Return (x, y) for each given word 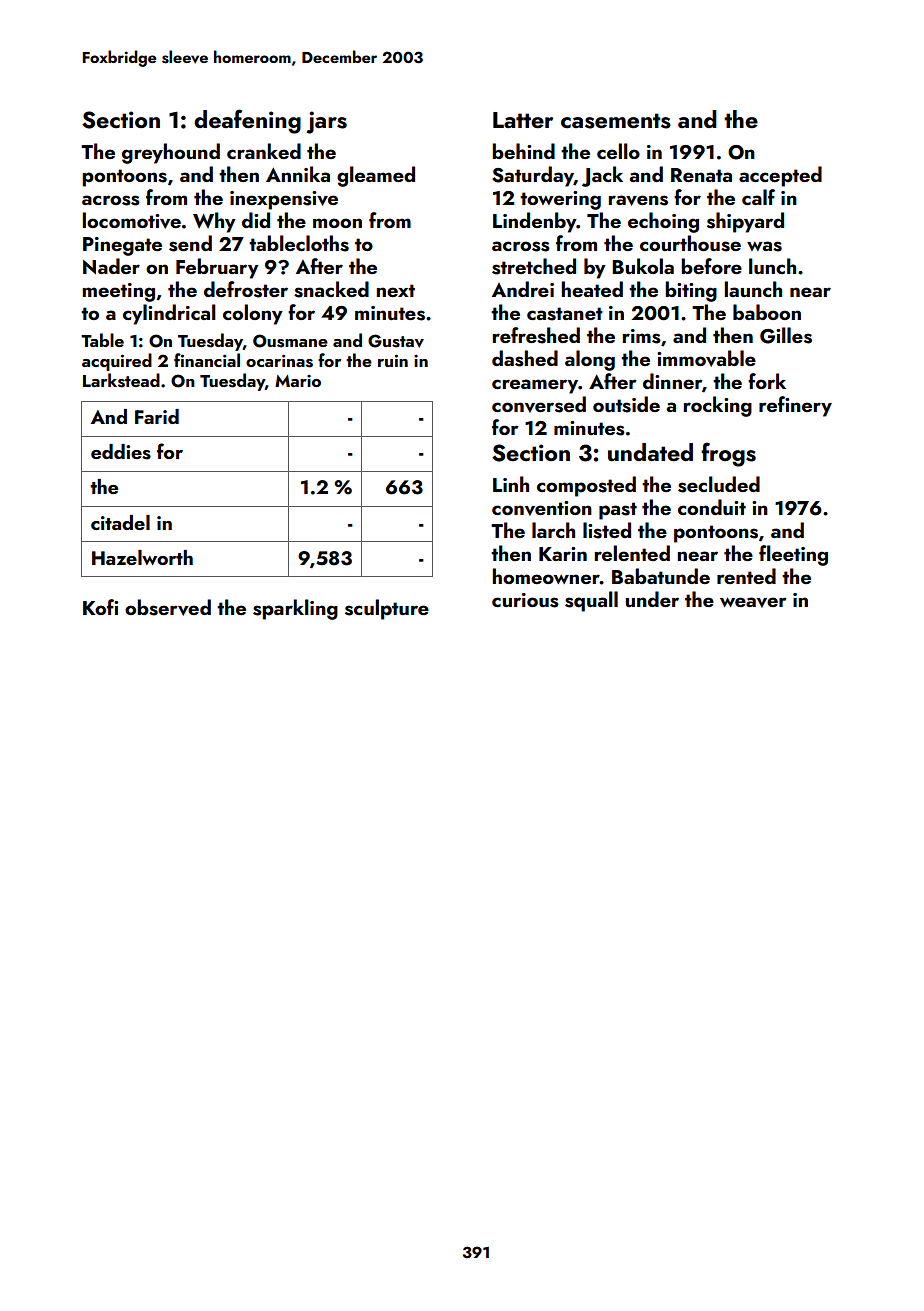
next (396, 290)
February (217, 268)
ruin (393, 360)
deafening (247, 121)
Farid (157, 416)
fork (767, 381)
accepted (780, 176)
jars (326, 122)
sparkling (295, 609)
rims (642, 336)
